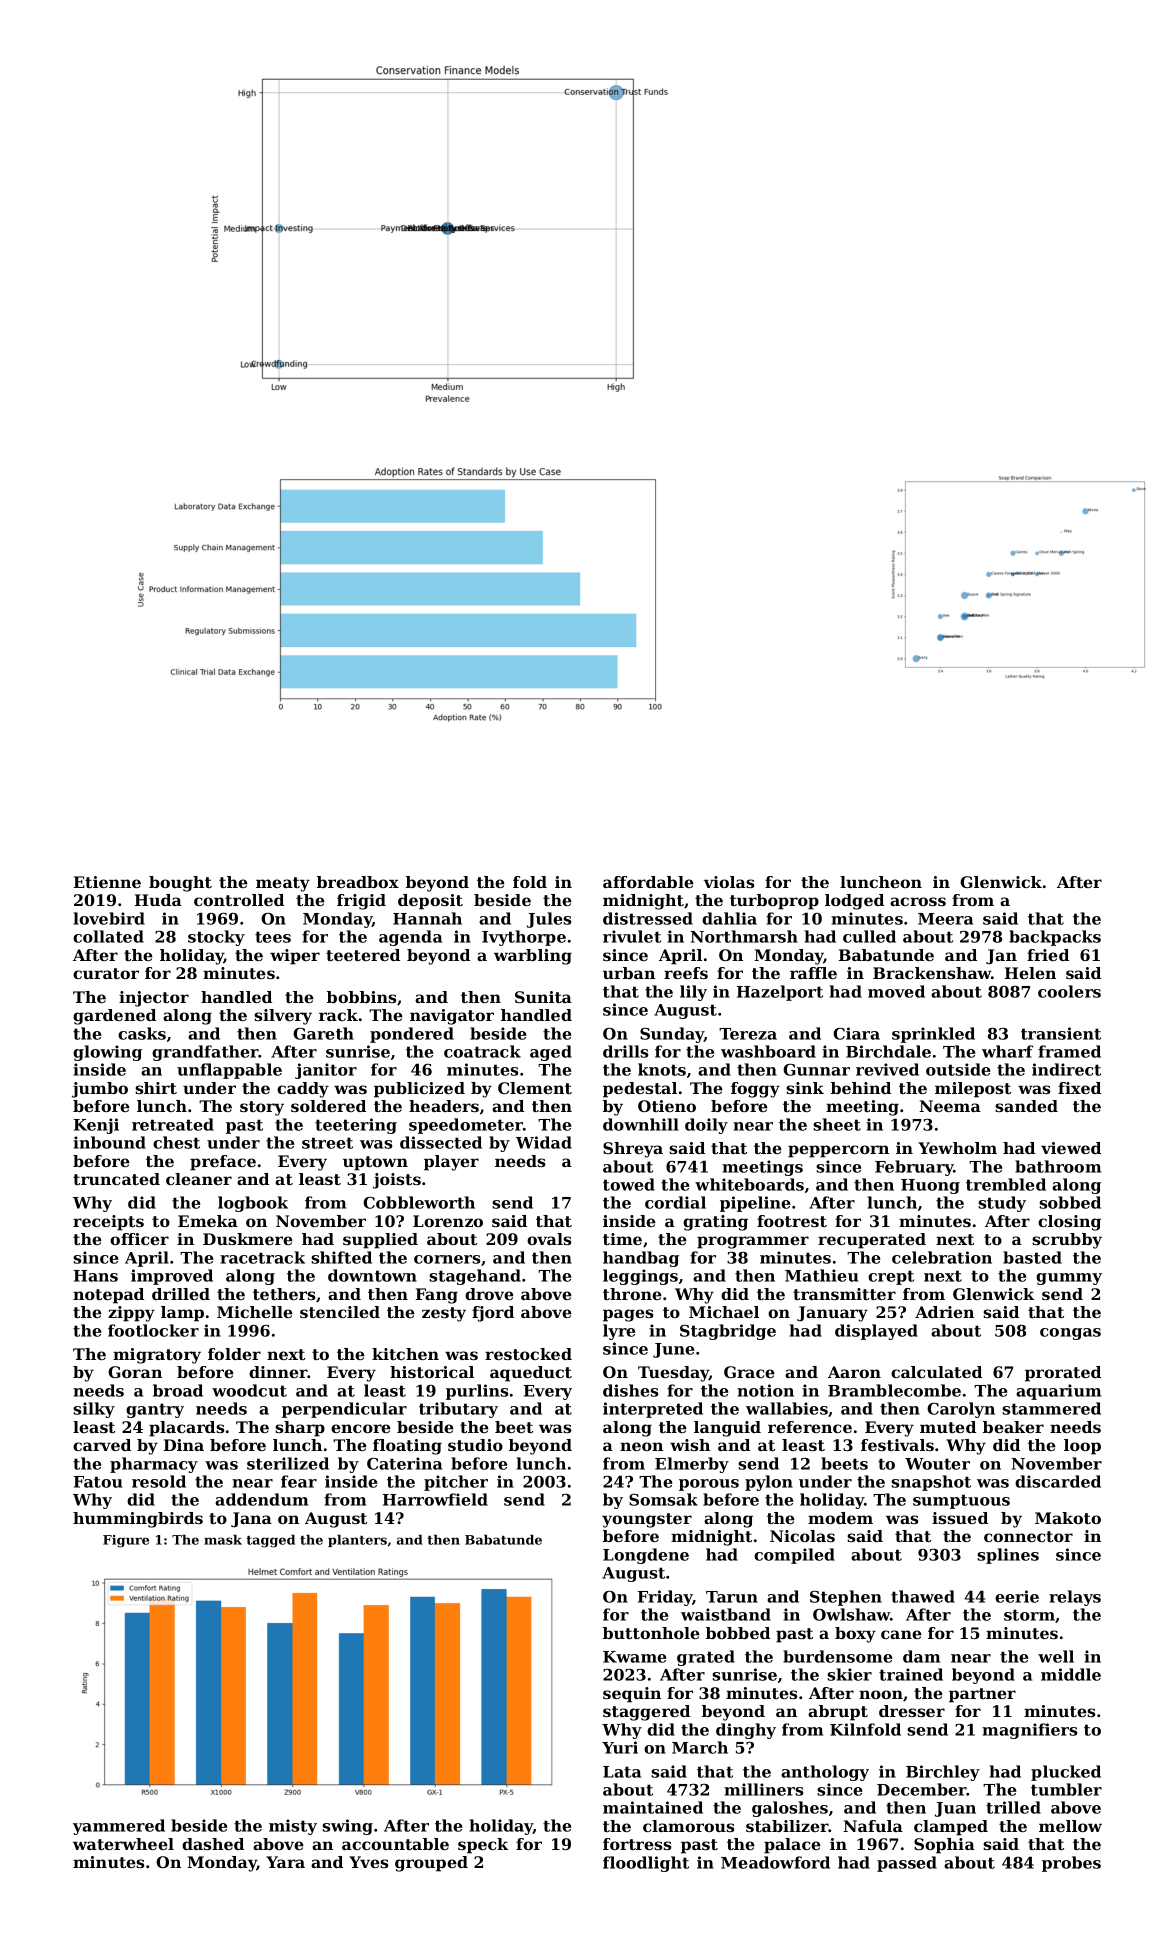  What do you see at coordinates (896, 991) in the document?
I see `moved` at bounding box center [896, 991].
